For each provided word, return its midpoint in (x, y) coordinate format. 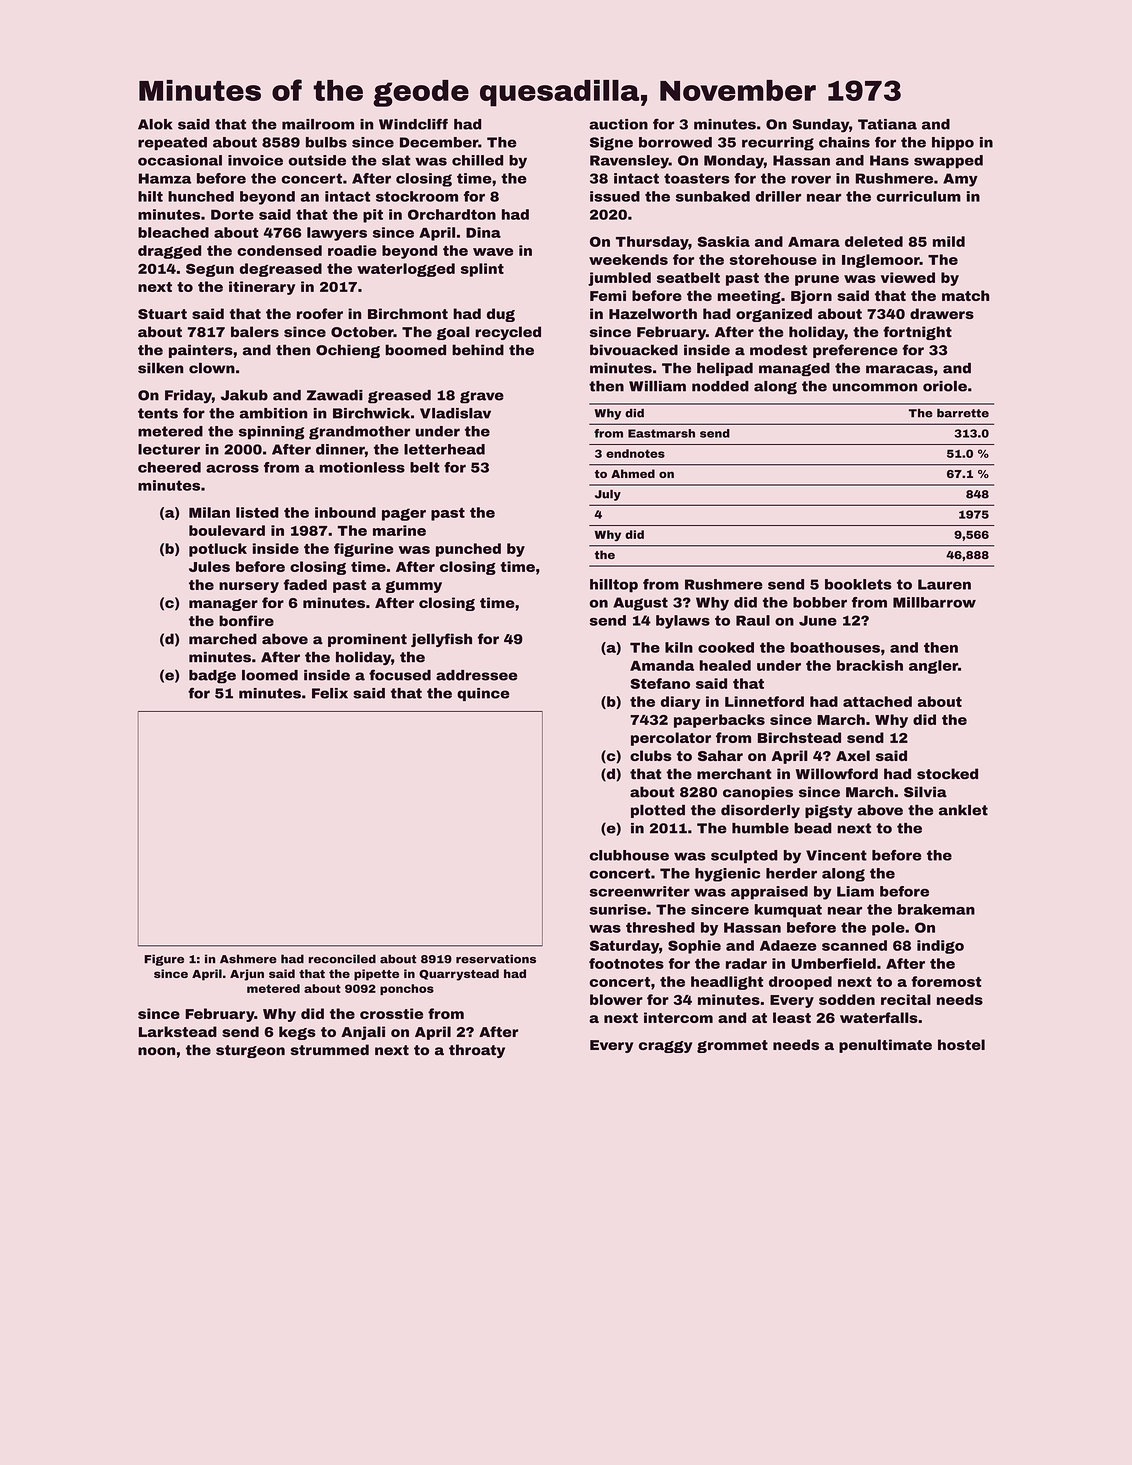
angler (933, 667)
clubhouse (629, 855)
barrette (963, 413)
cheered (169, 467)
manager (223, 605)
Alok (155, 124)
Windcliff (413, 124)
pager (404, 514)
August (640, 604)
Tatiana (887, 124)
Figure (164, 960)
